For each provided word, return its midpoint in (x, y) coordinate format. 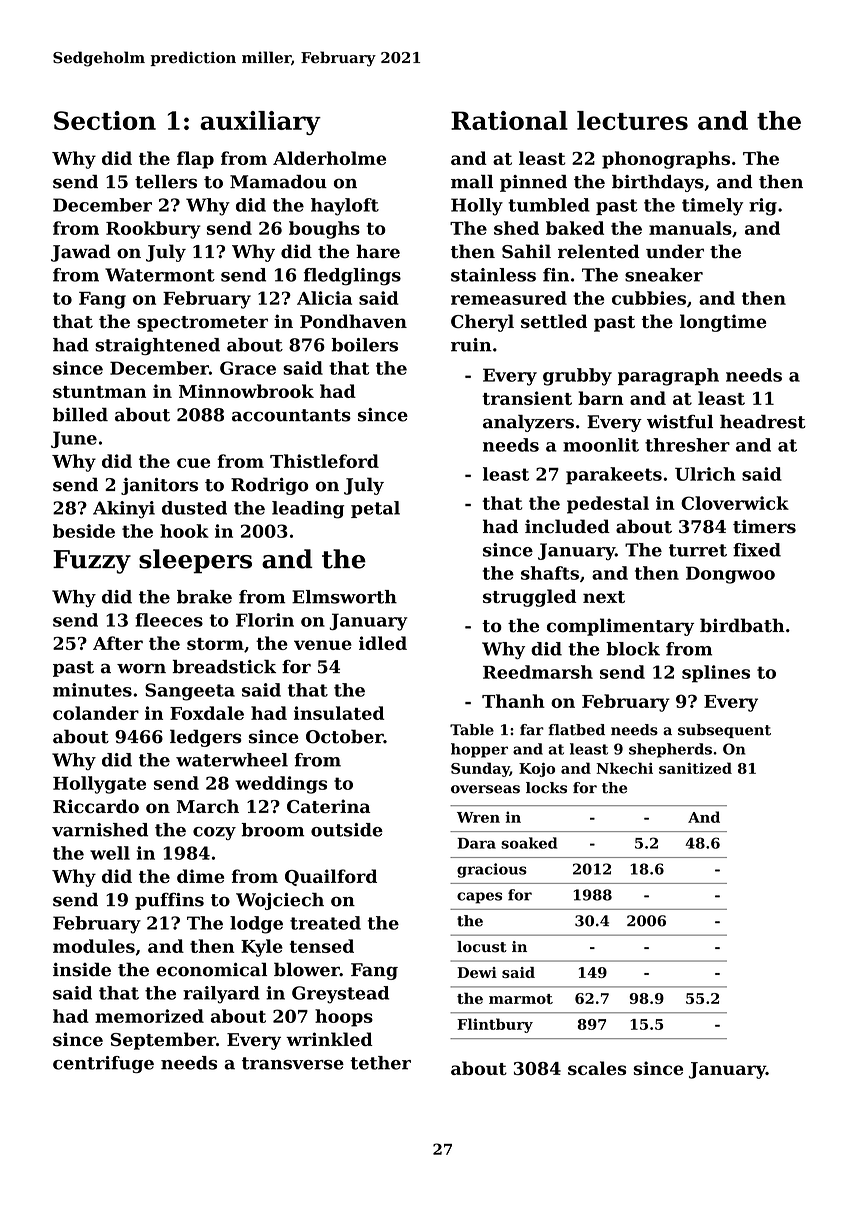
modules (94, 946)
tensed (322, 946)
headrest (763, 422)
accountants (291, 415)
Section (105, 120)
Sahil (526, 251)
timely (712, 207)
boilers (364, 345)
